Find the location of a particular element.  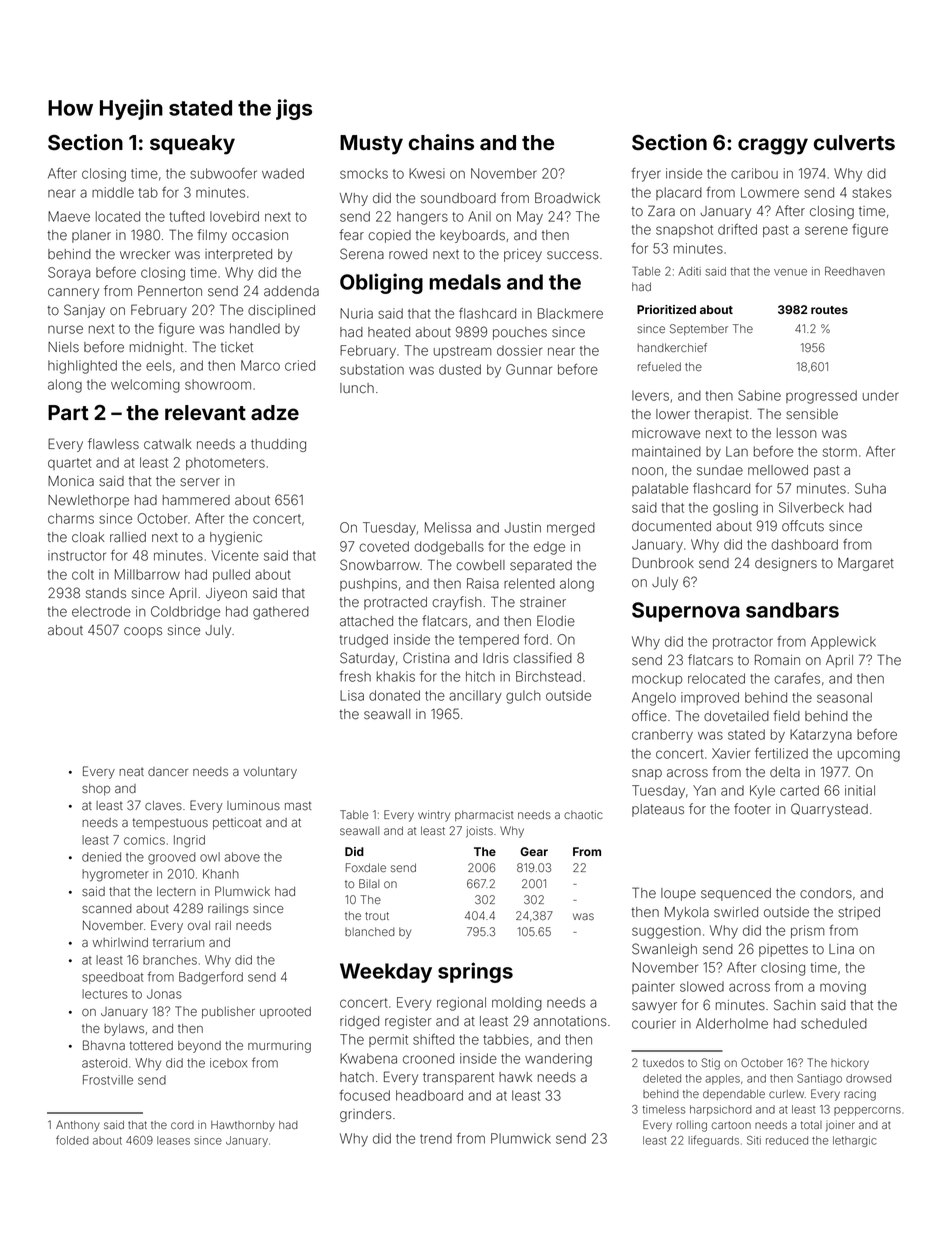

gulch is located at coordinates (523, 697).
